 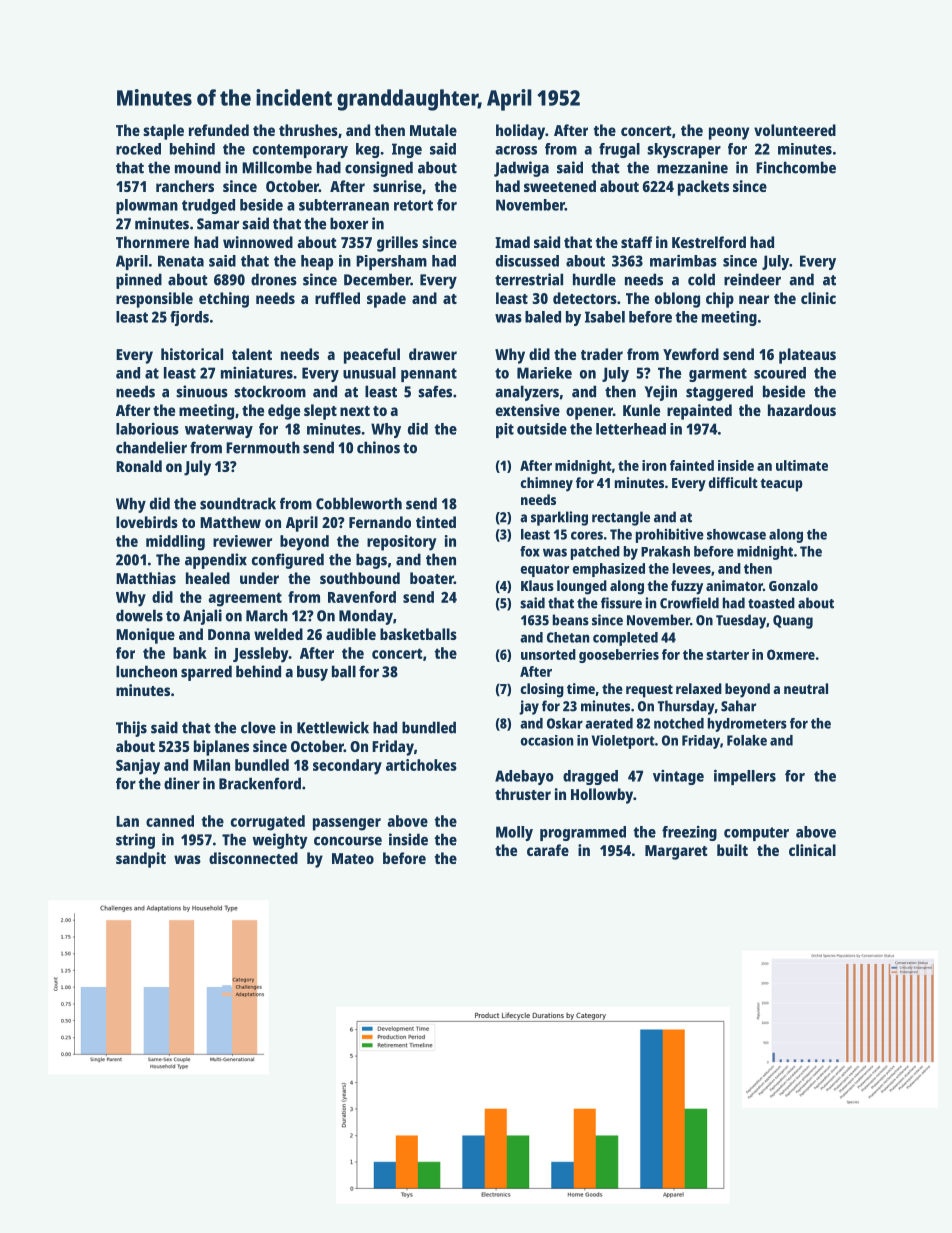 What do you see at coordinates (709, 242) in the screenshot?
I see `Kestrelford` at bounding box center [709, 242].
